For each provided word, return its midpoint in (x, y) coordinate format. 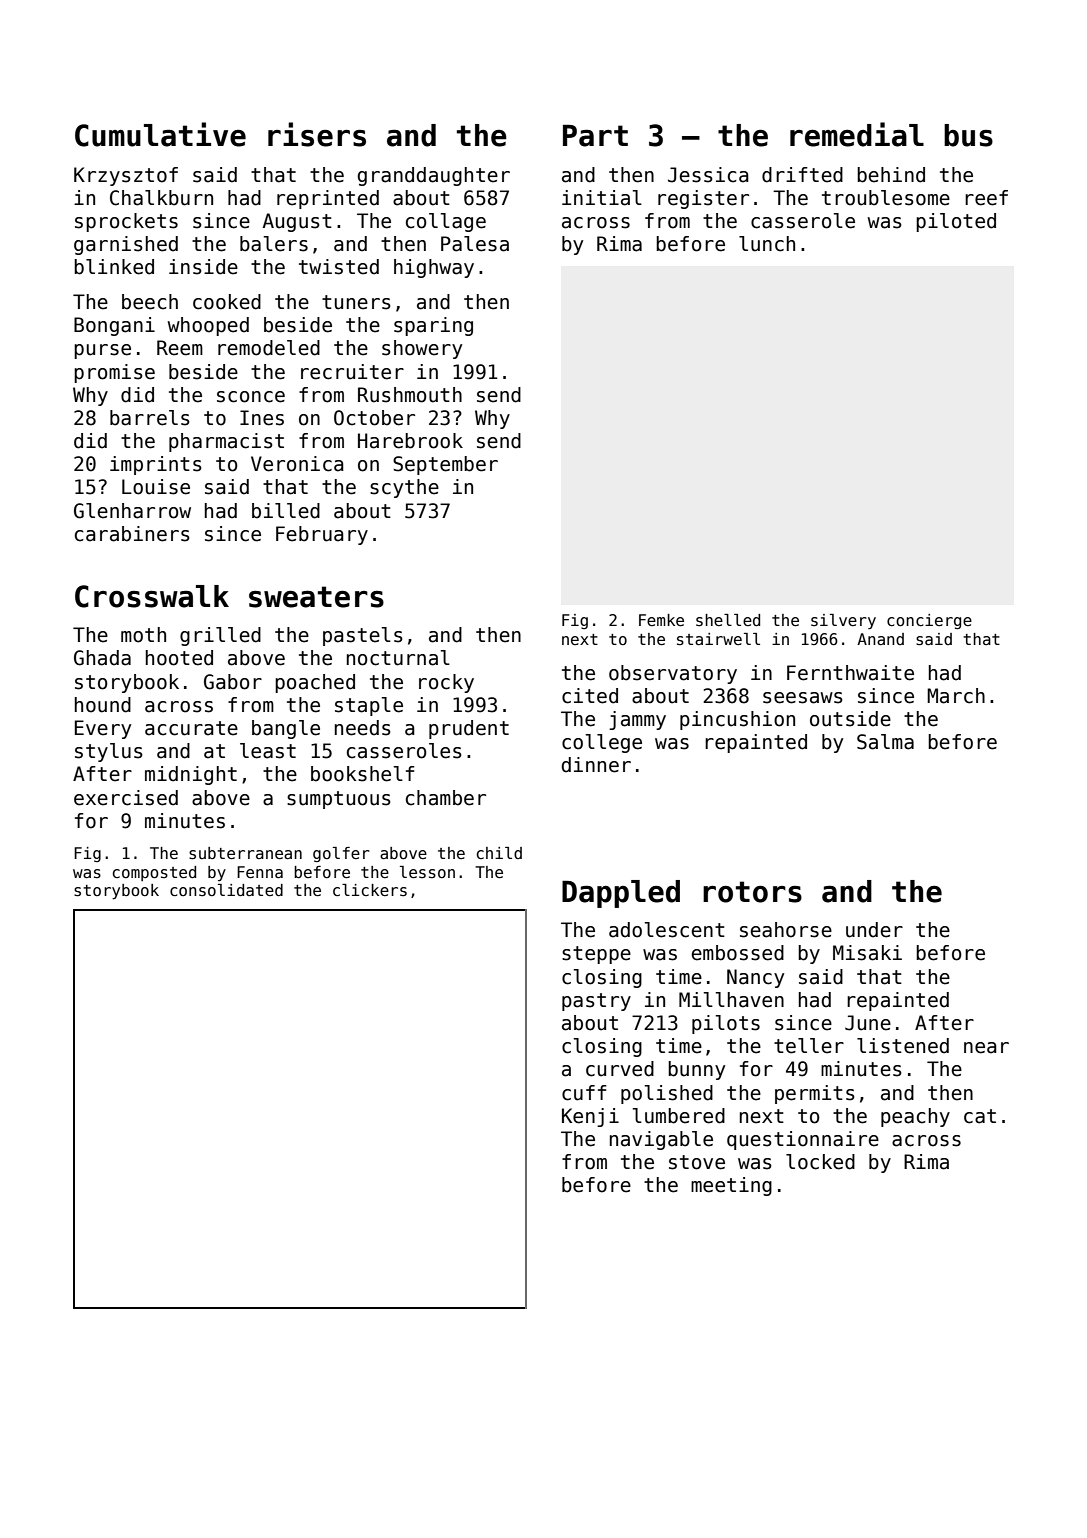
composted (154, 873)
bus (968, 135)
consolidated (226, 890)
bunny (696, 1070)
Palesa (475, 244)
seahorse (786, 930)
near (986, 1048)
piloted (956, 222)
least (268, 751)
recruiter (352, 372)
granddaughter (434, 176)
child (499, 853)
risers (317, 134)
